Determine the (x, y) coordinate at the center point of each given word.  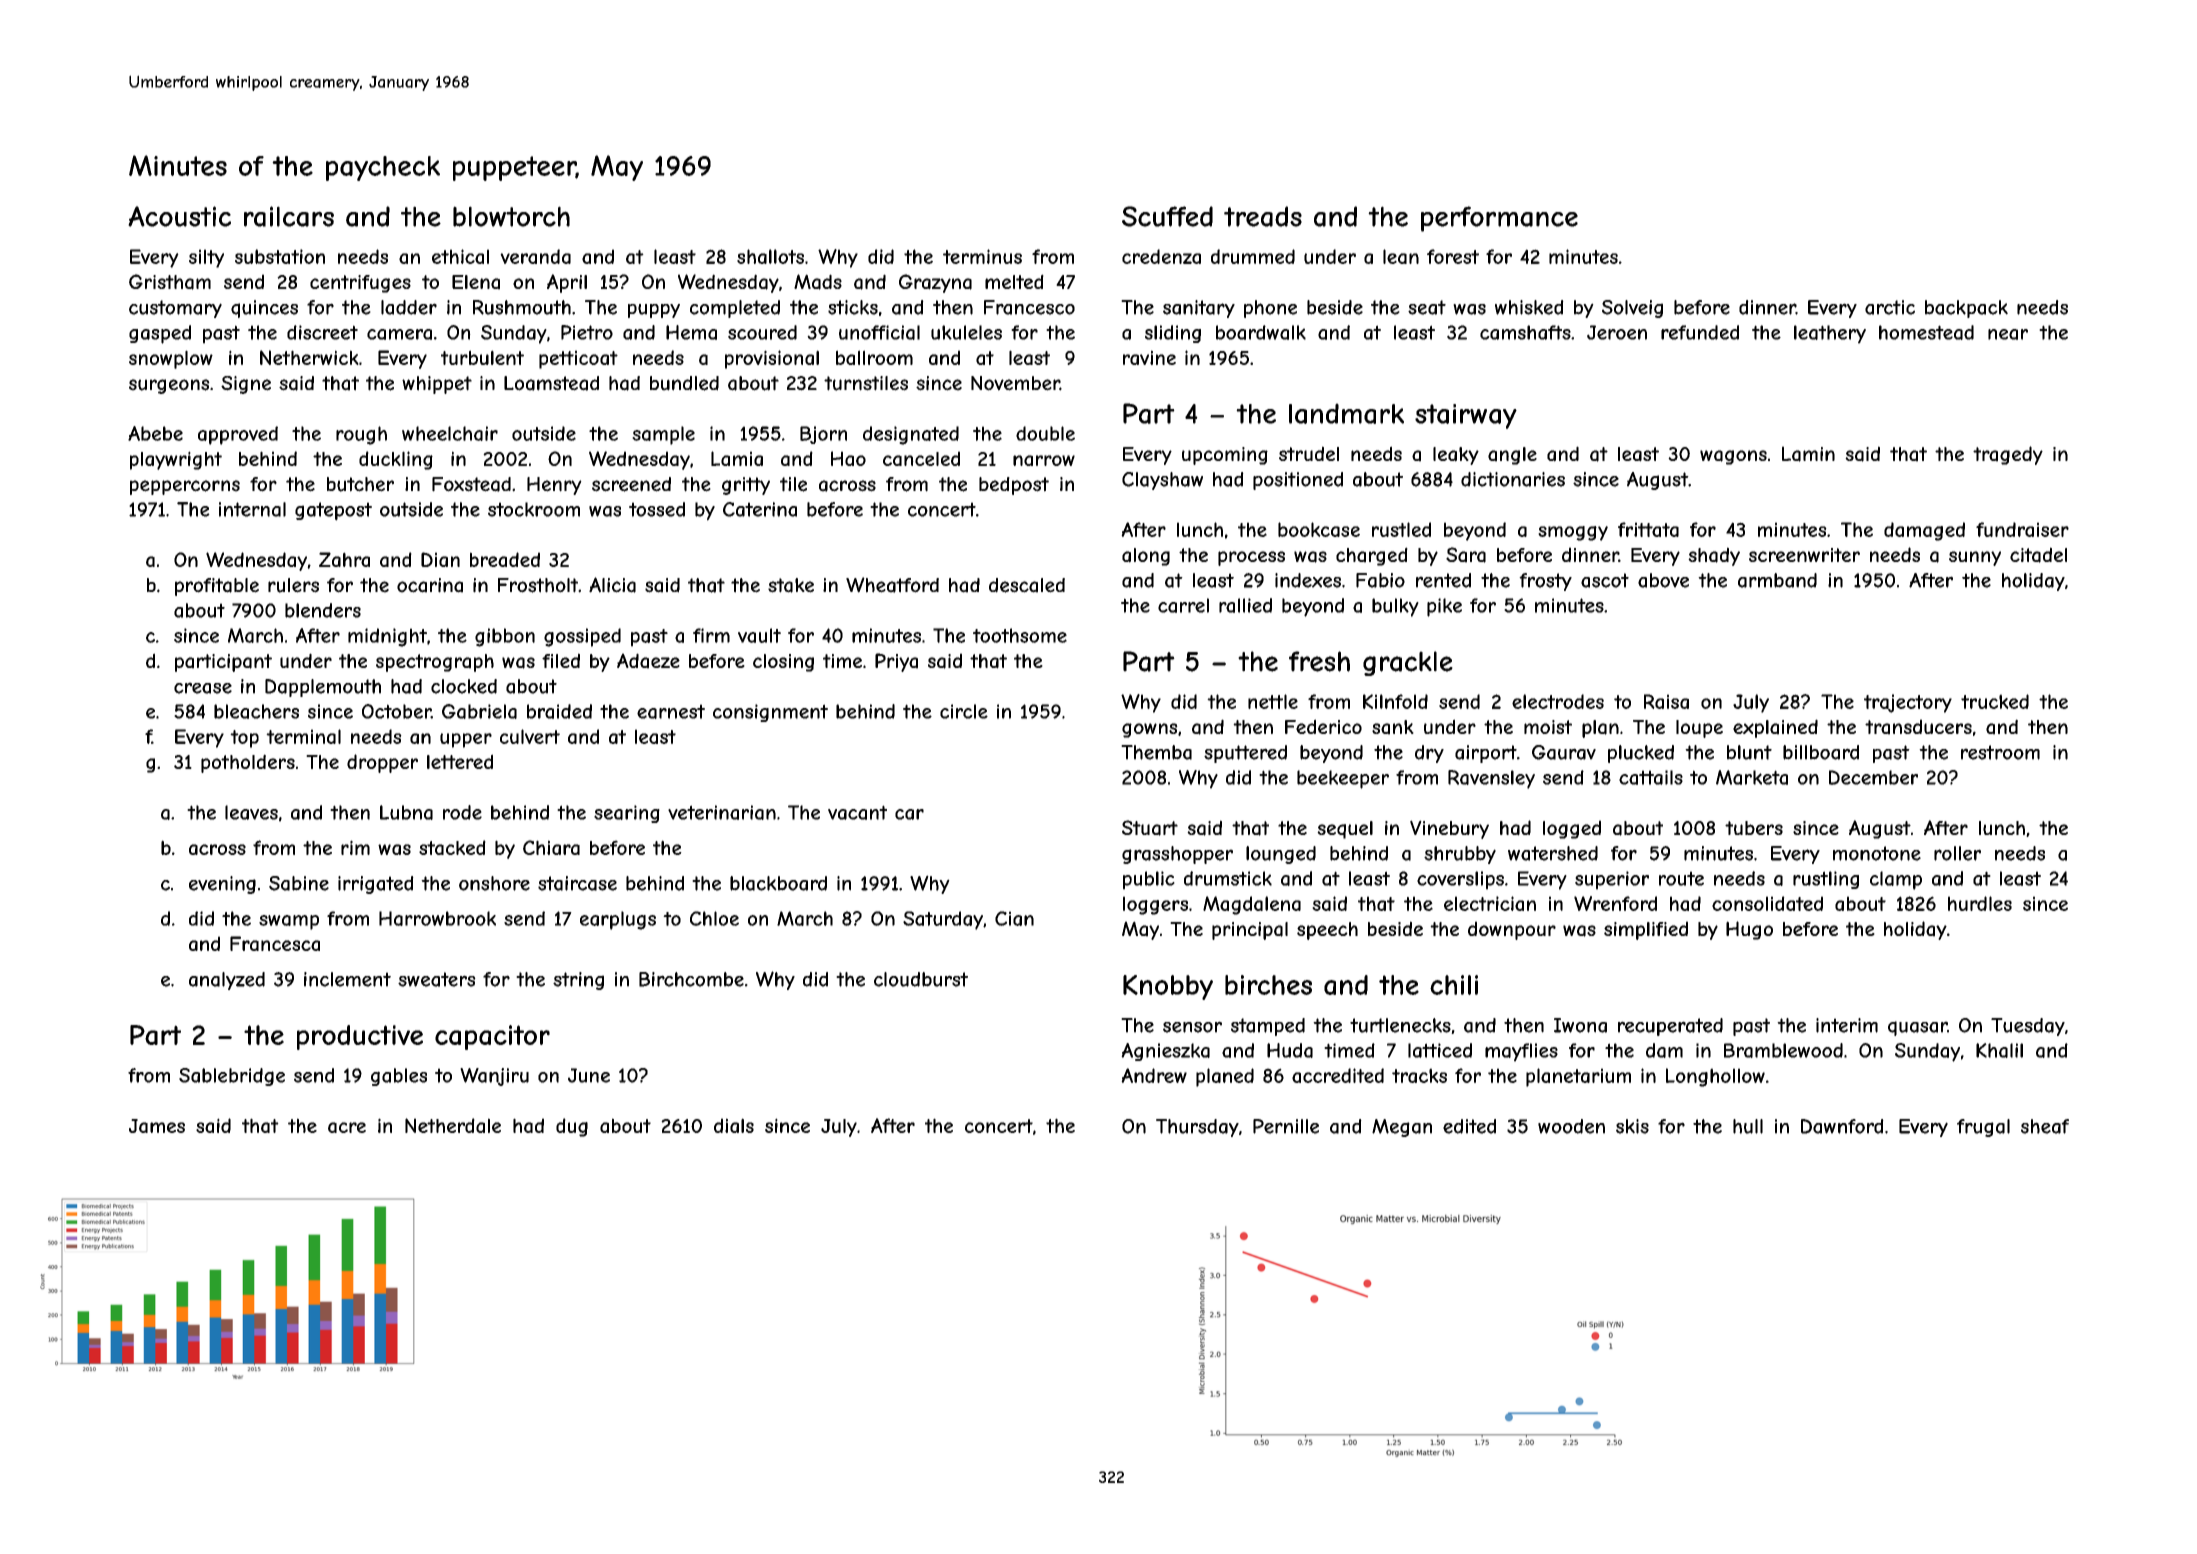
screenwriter (1804, 555)
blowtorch (511, 216)
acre (347, 1127)
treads (1263, 216)
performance (1499, 219)
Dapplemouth (323, 688)
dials (734, 1125)
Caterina (760, 509)
